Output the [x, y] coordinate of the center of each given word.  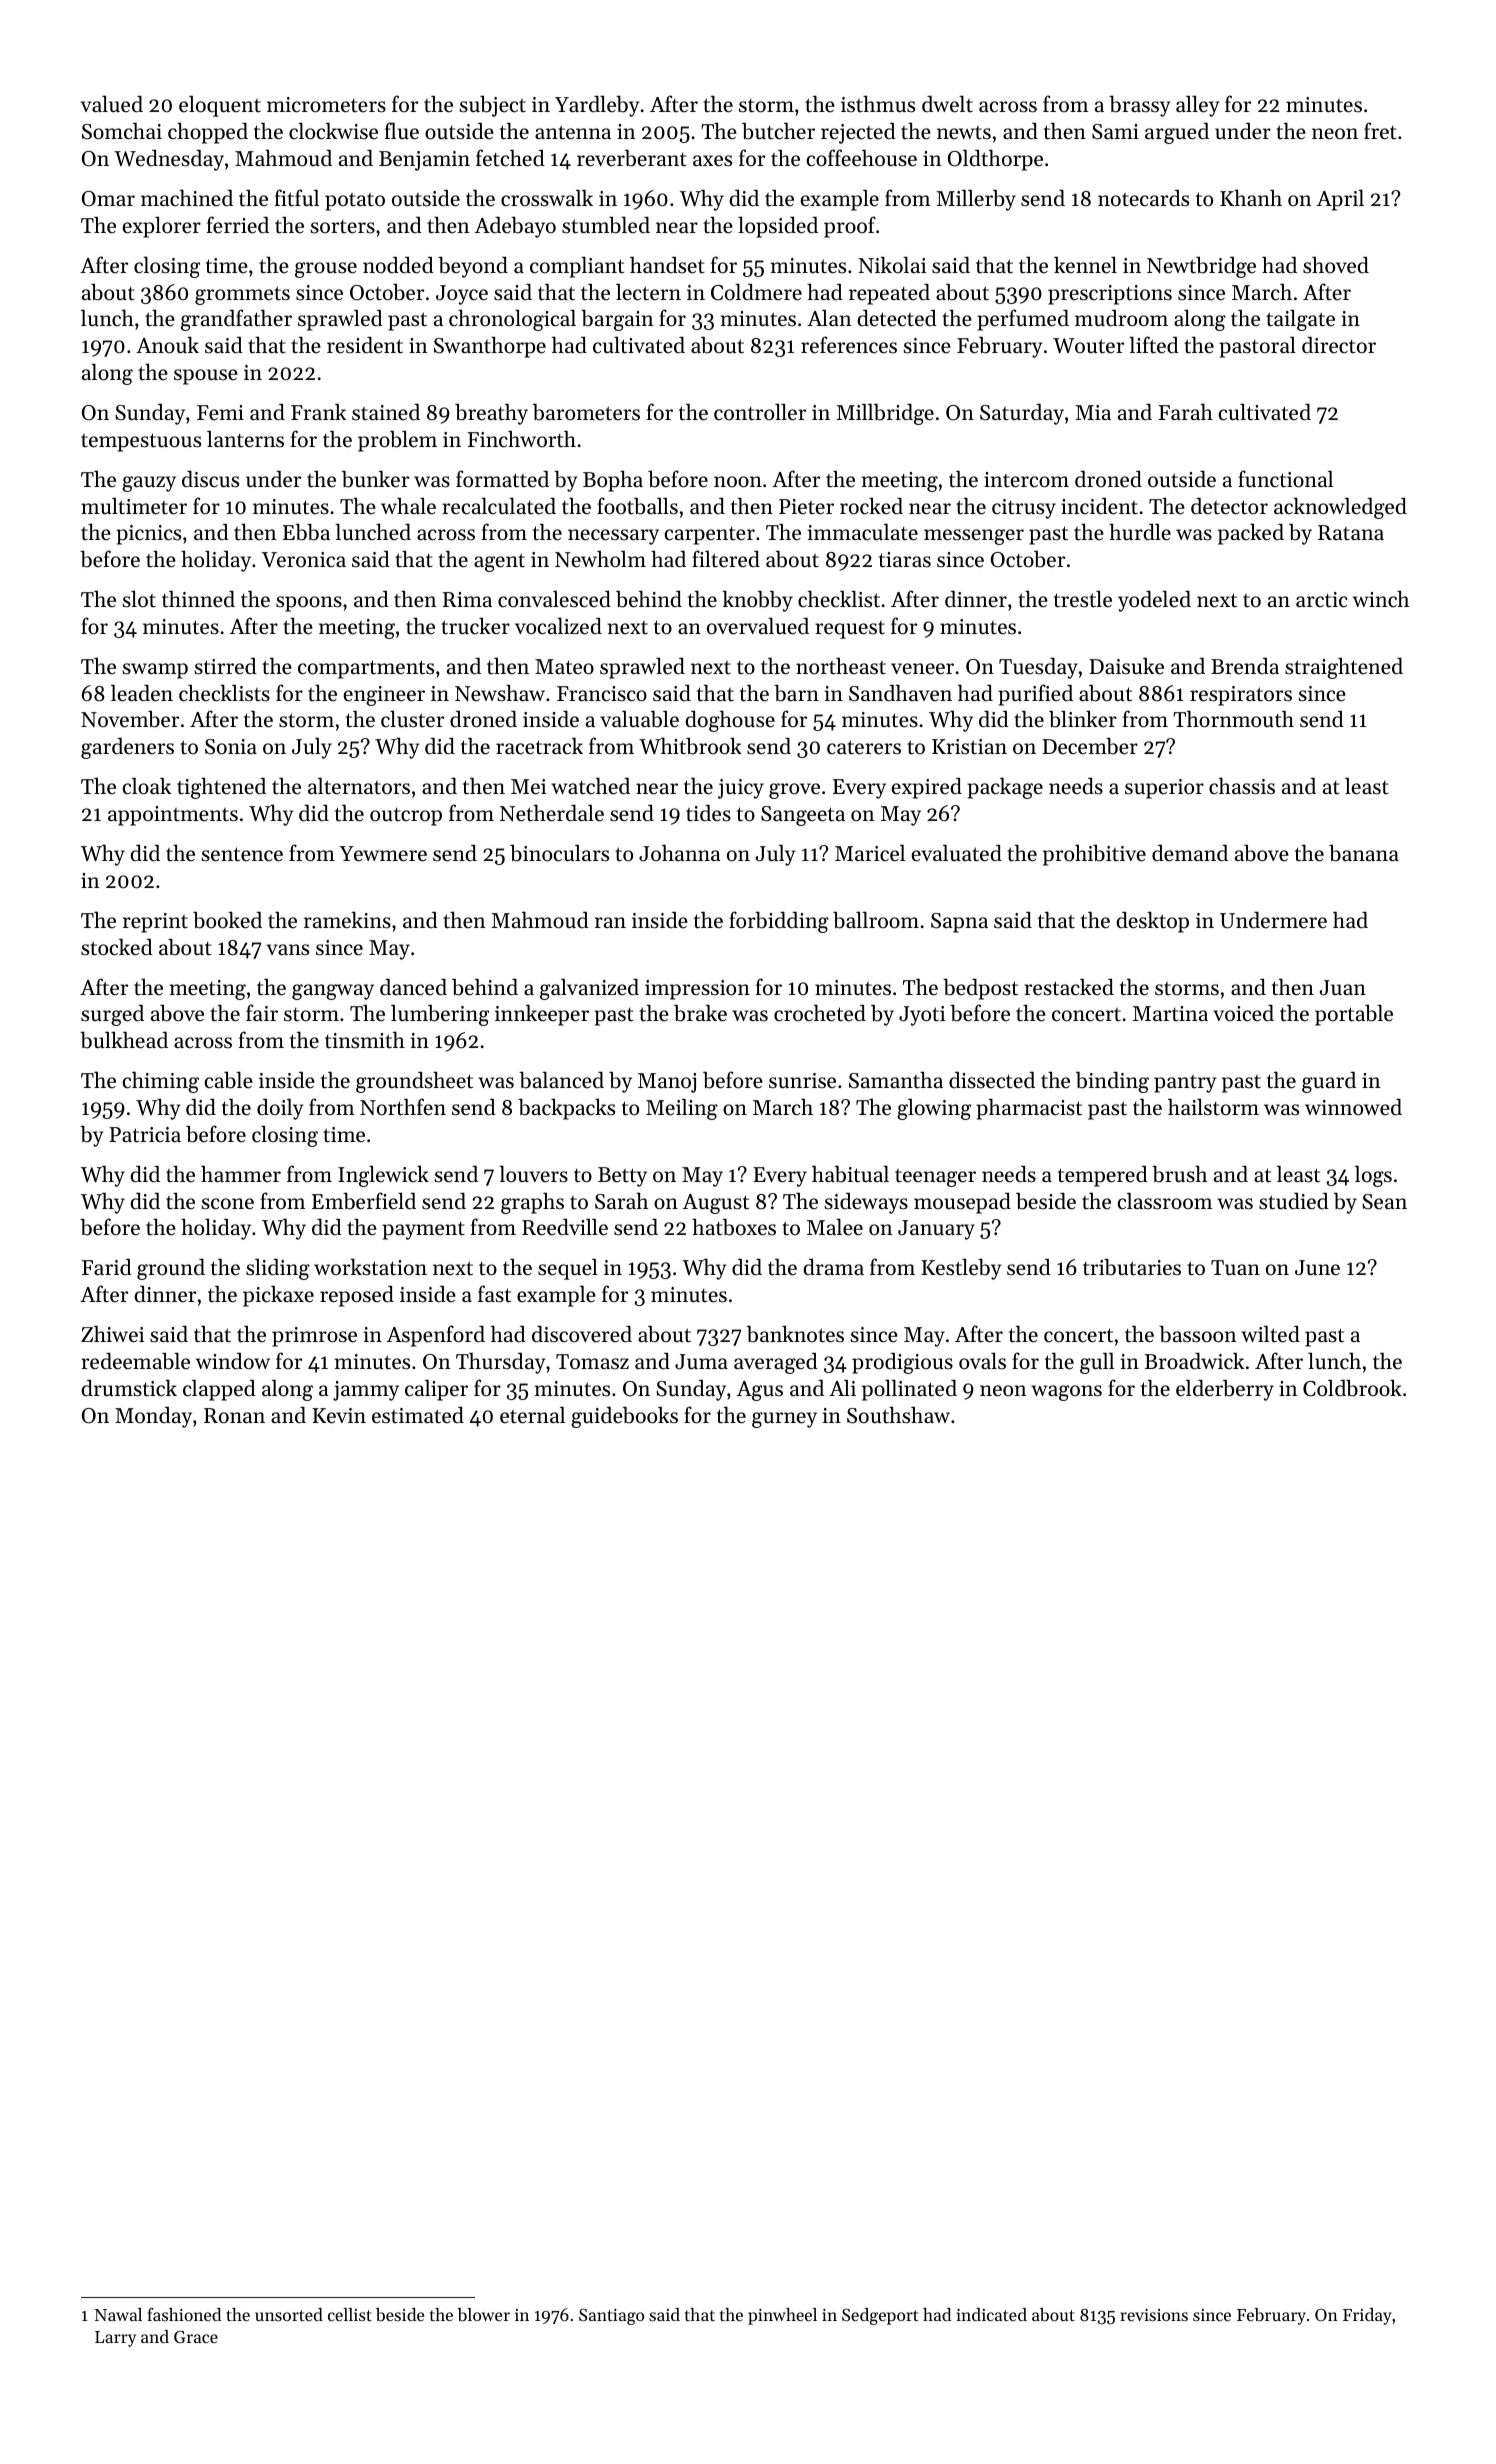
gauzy [149, 484]
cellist [350, 2314]
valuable [639, 719]
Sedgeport [880, 2316]
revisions [1154, 2315]
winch [1381, 598]
